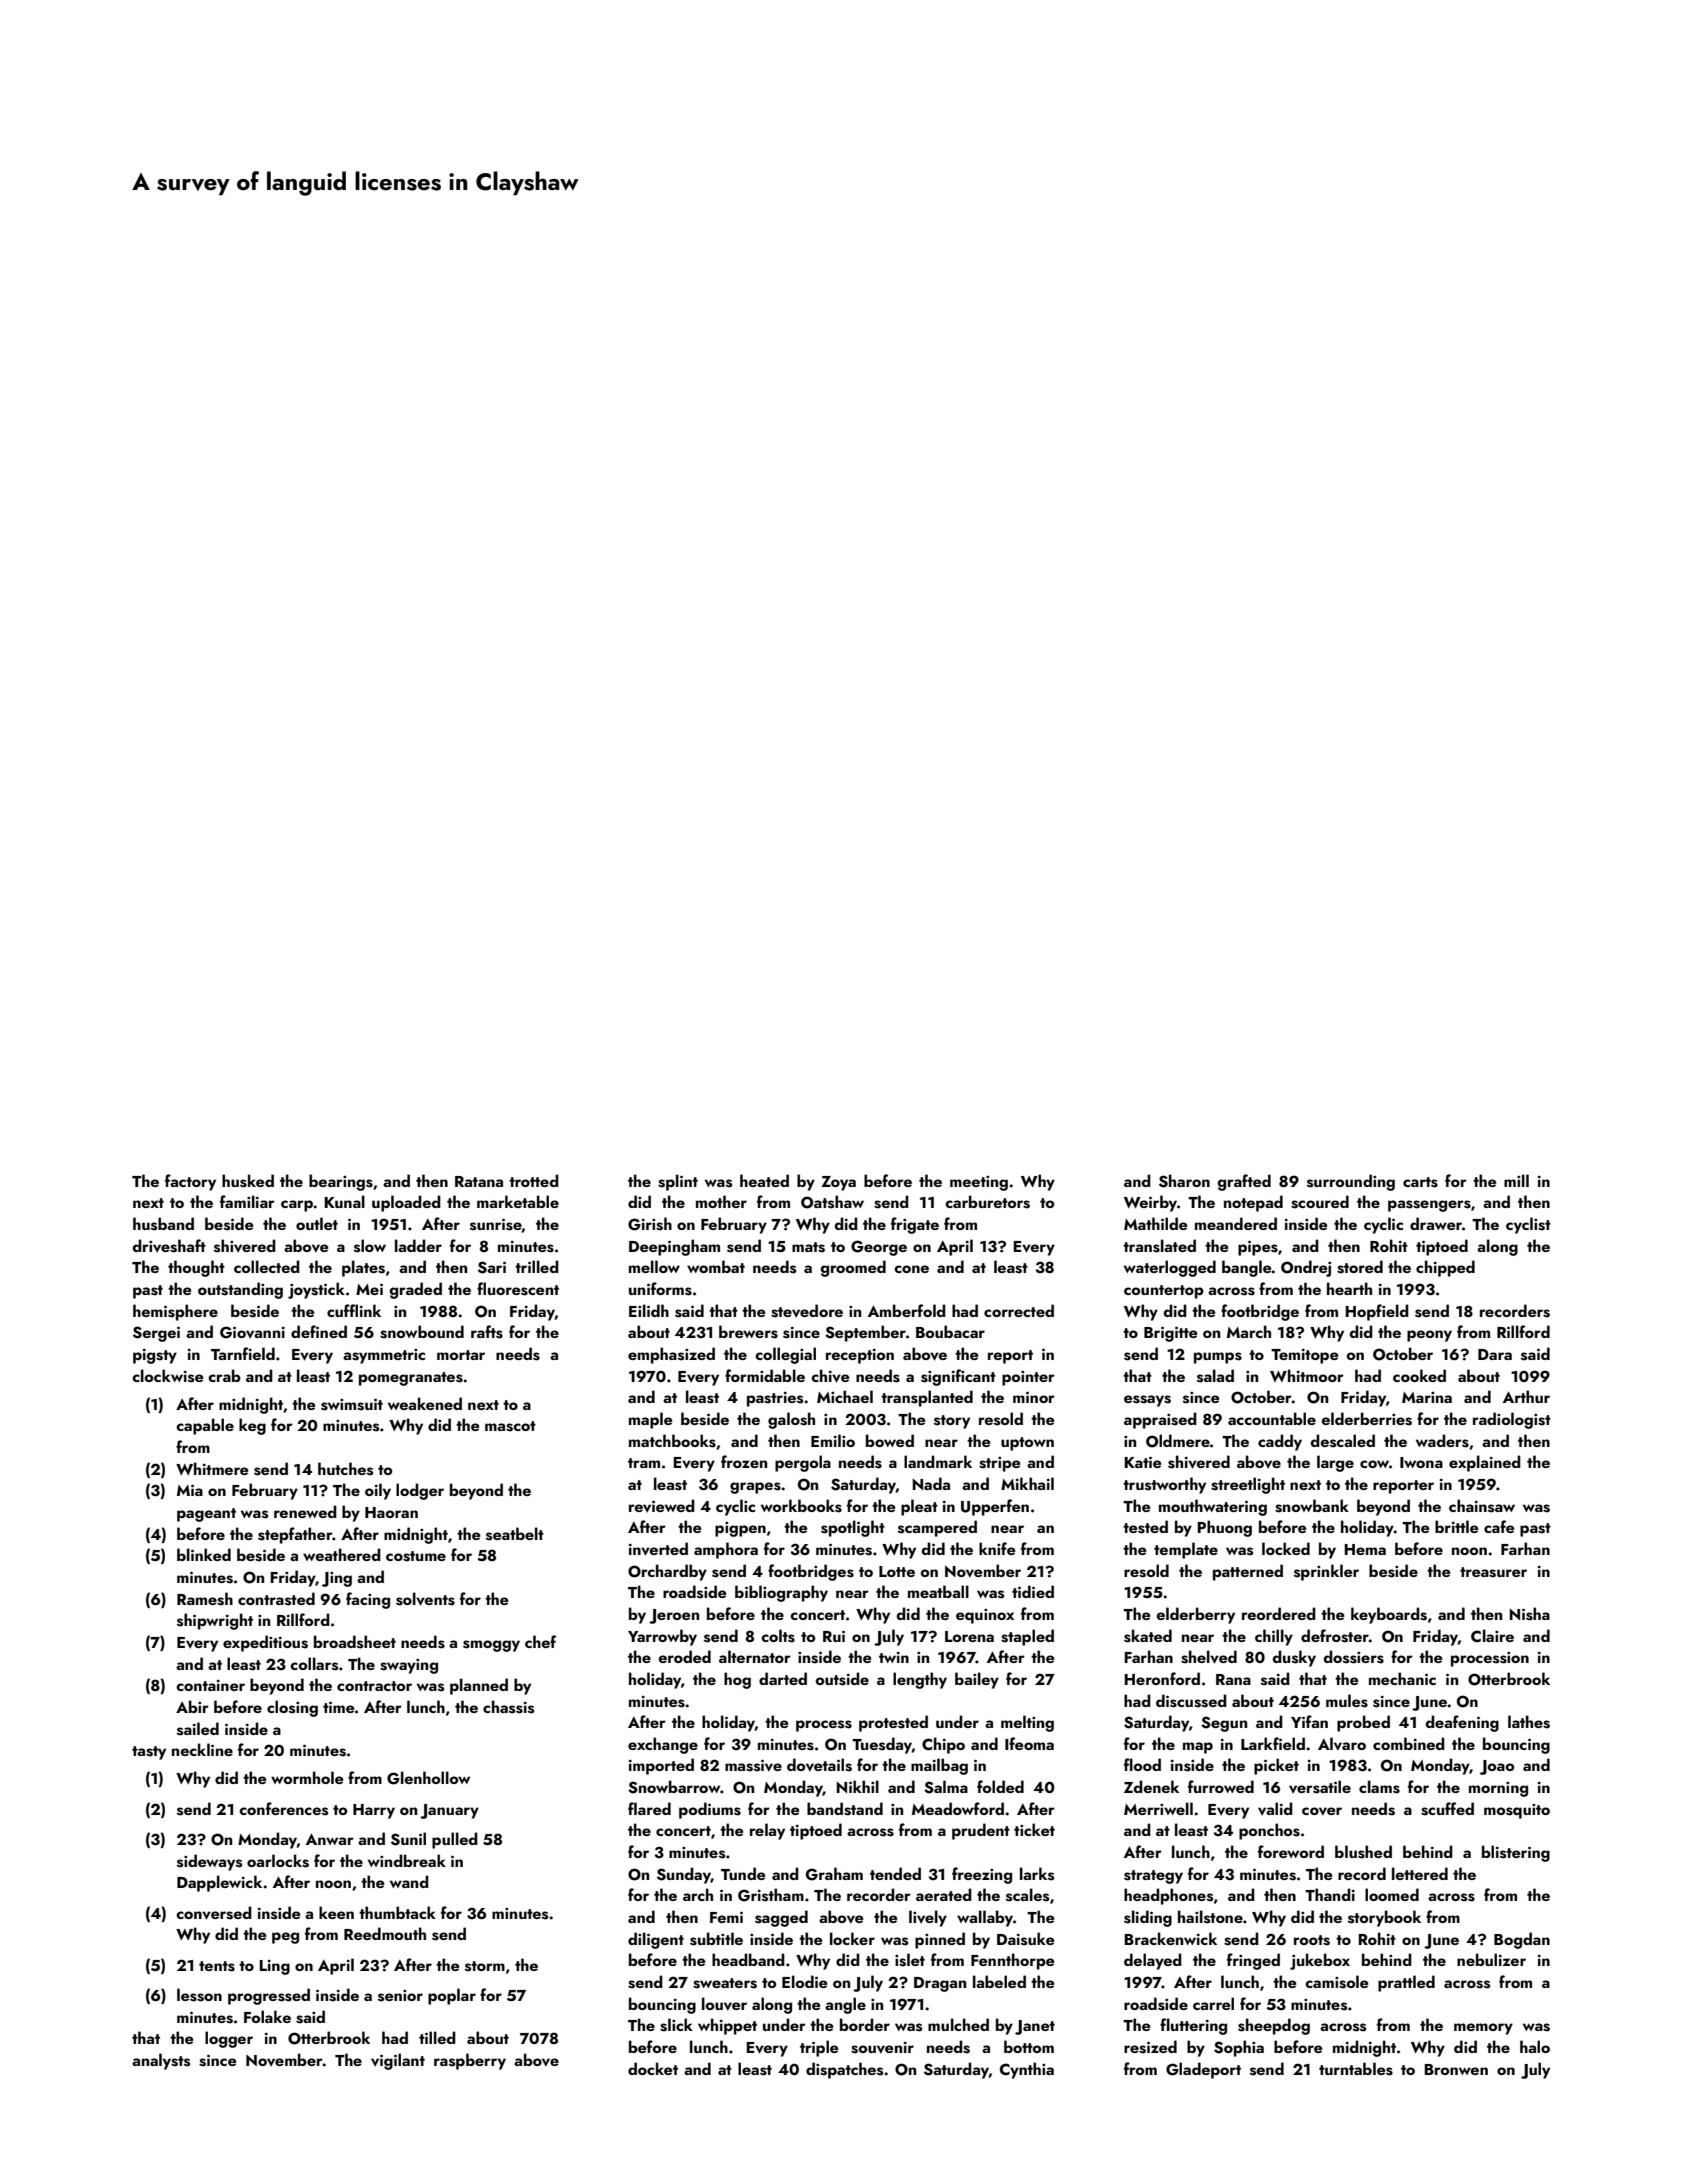 The width and height of the screenshot is (1683, 2178). Describe the element at coordinates (1365, 1549) in the screenshot. I see `Hema` at that location.
